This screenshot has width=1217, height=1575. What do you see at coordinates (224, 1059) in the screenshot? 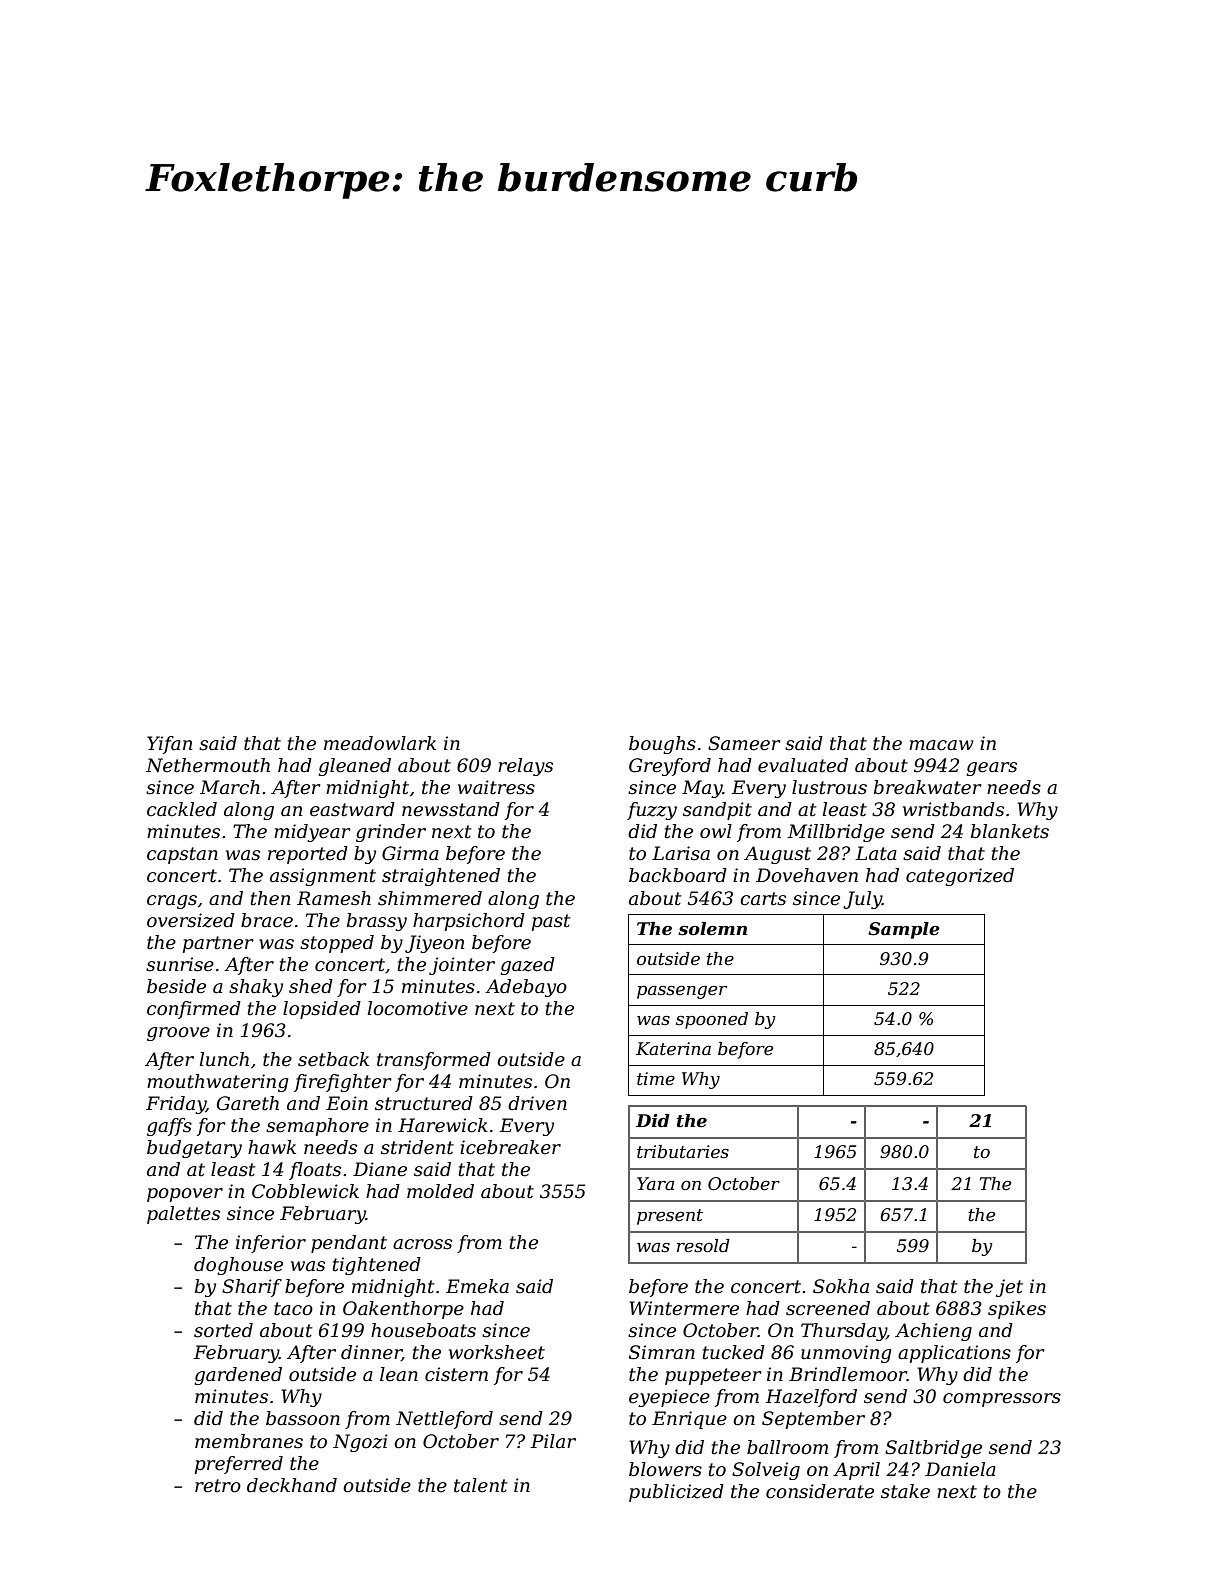
I see `lunch` at bounding box center [224, 1059].
